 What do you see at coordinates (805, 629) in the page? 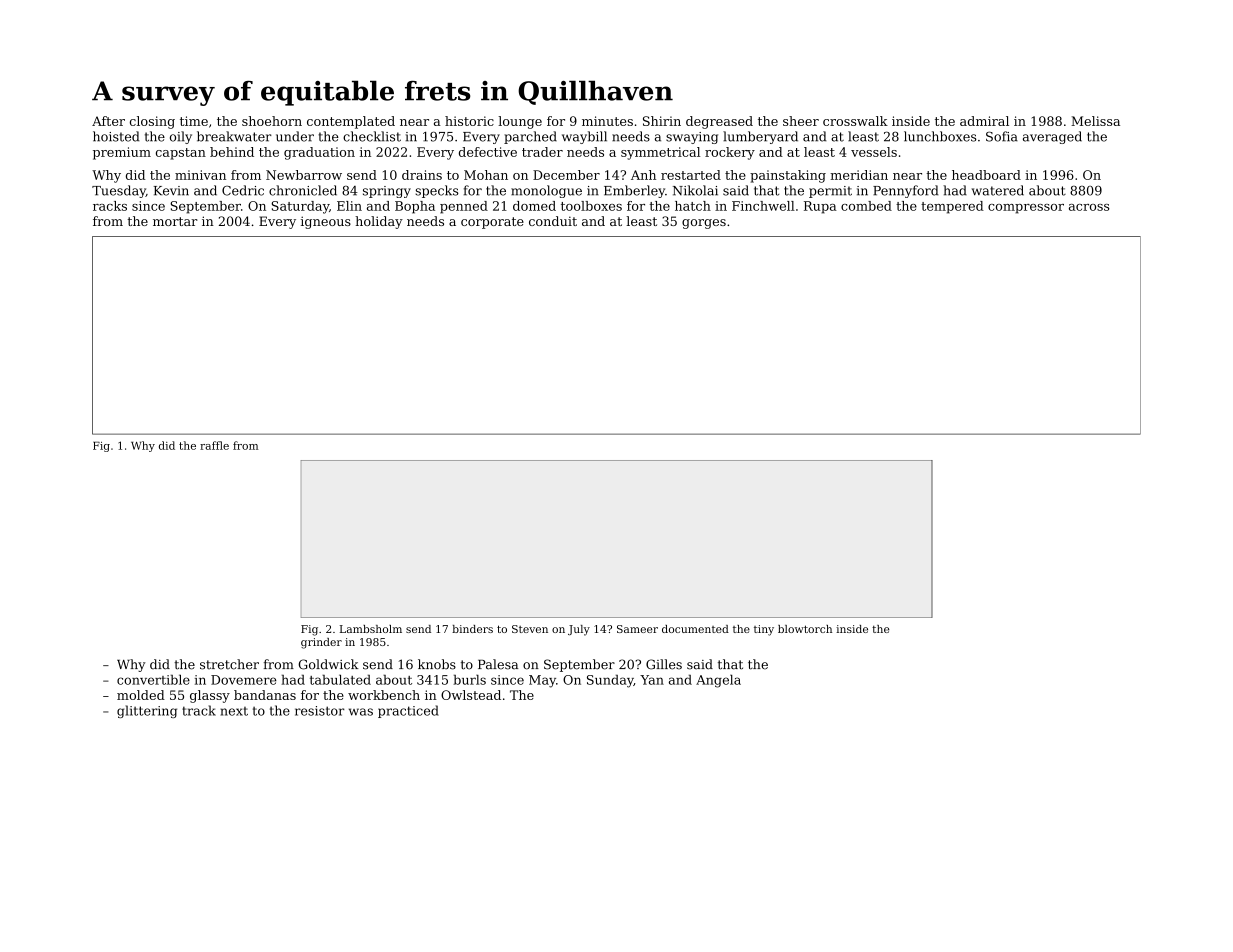
I see `blowtorch` at bounding box center [805, 629].
